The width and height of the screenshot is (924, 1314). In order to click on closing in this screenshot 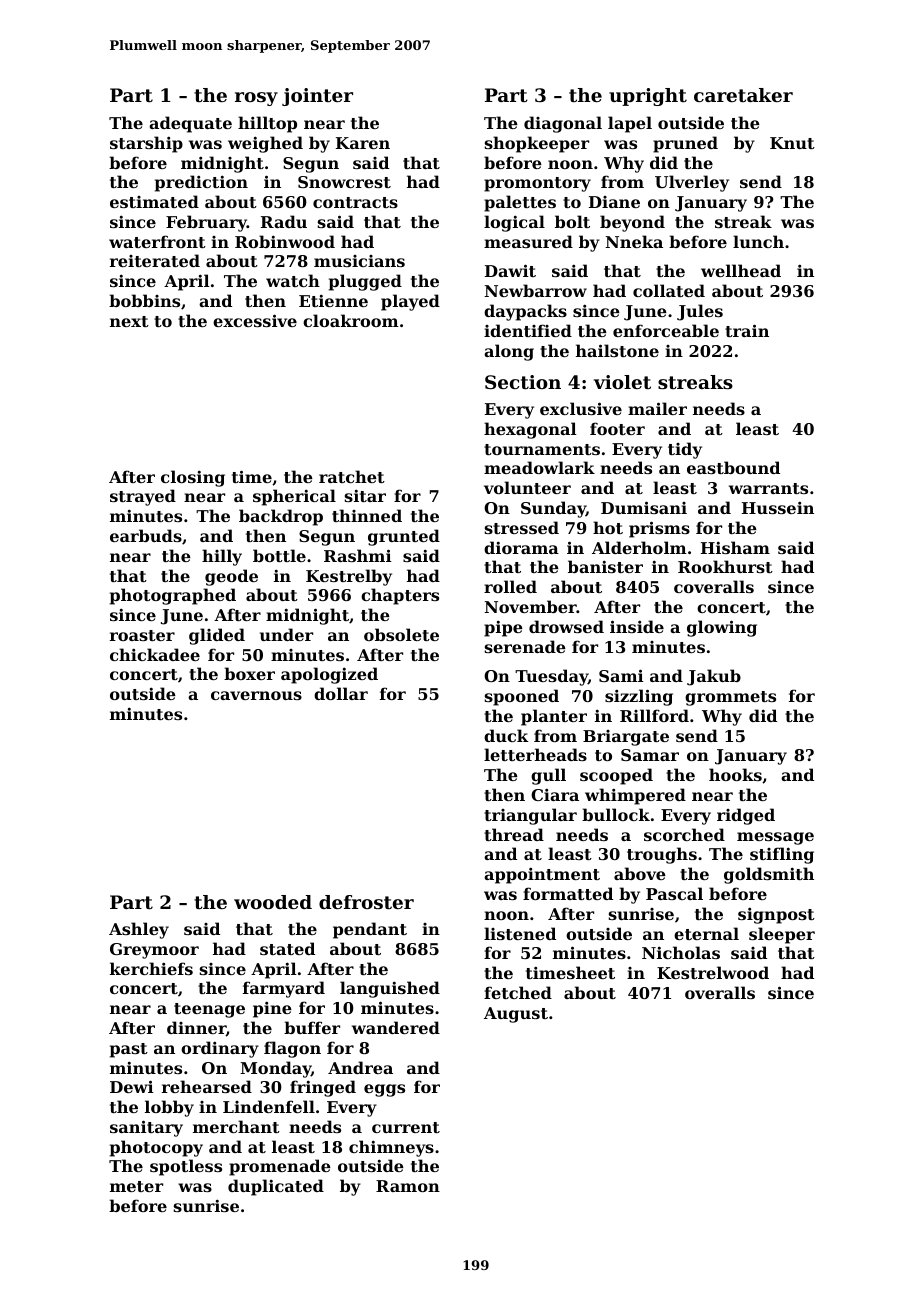, I will do `click(193, 478)`.
